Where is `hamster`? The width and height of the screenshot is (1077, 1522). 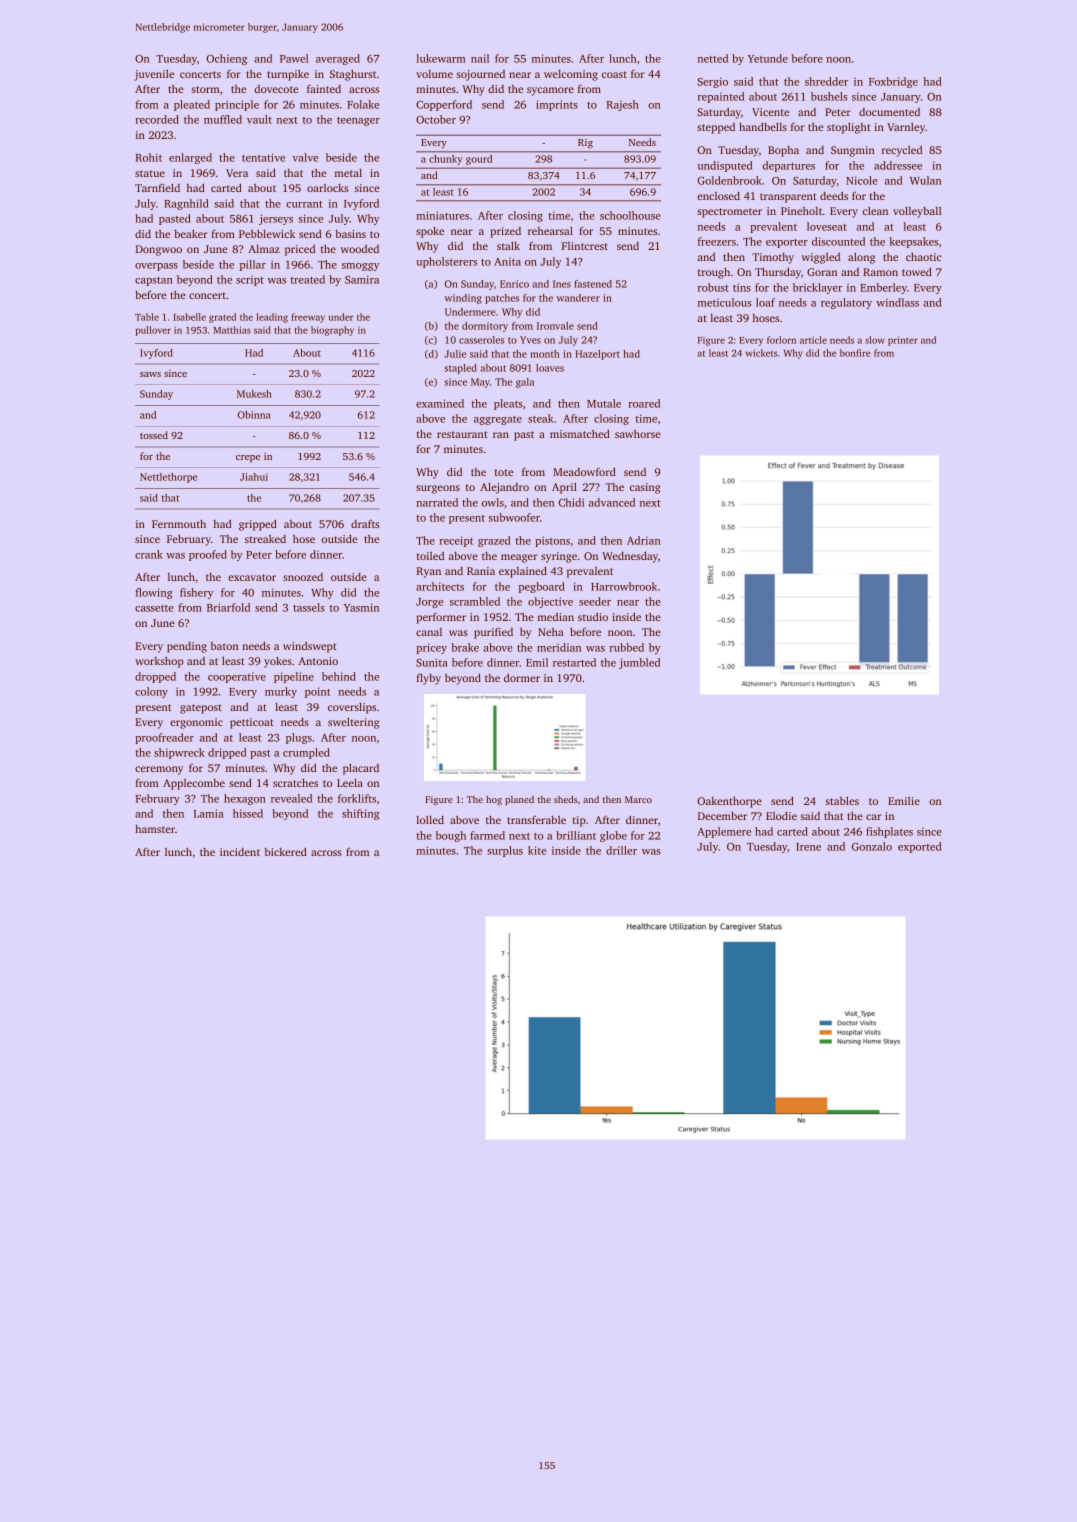 hamster is located at coordinates (155, 829).
